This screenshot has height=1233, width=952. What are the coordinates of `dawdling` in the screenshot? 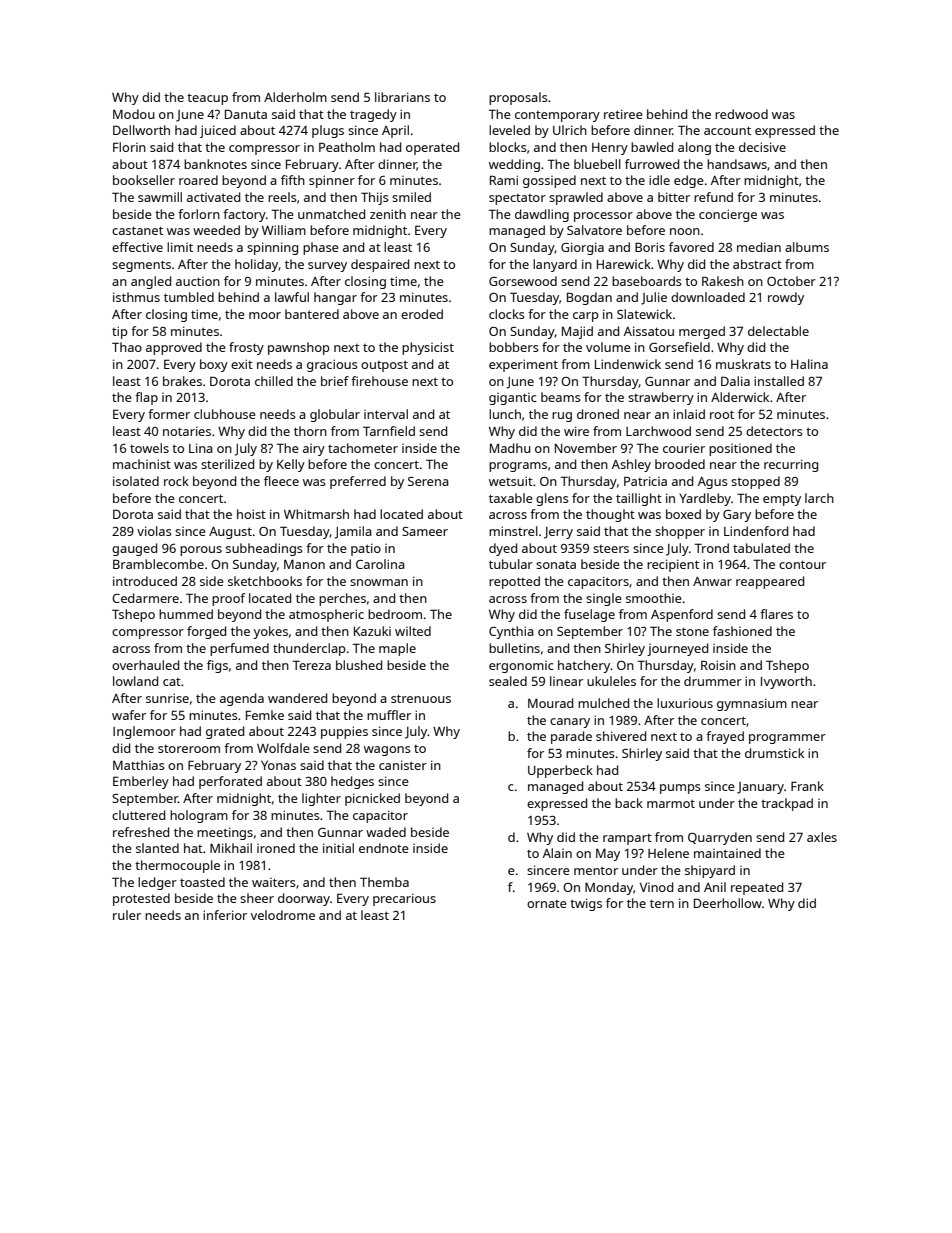 It's located at (542, 215).
